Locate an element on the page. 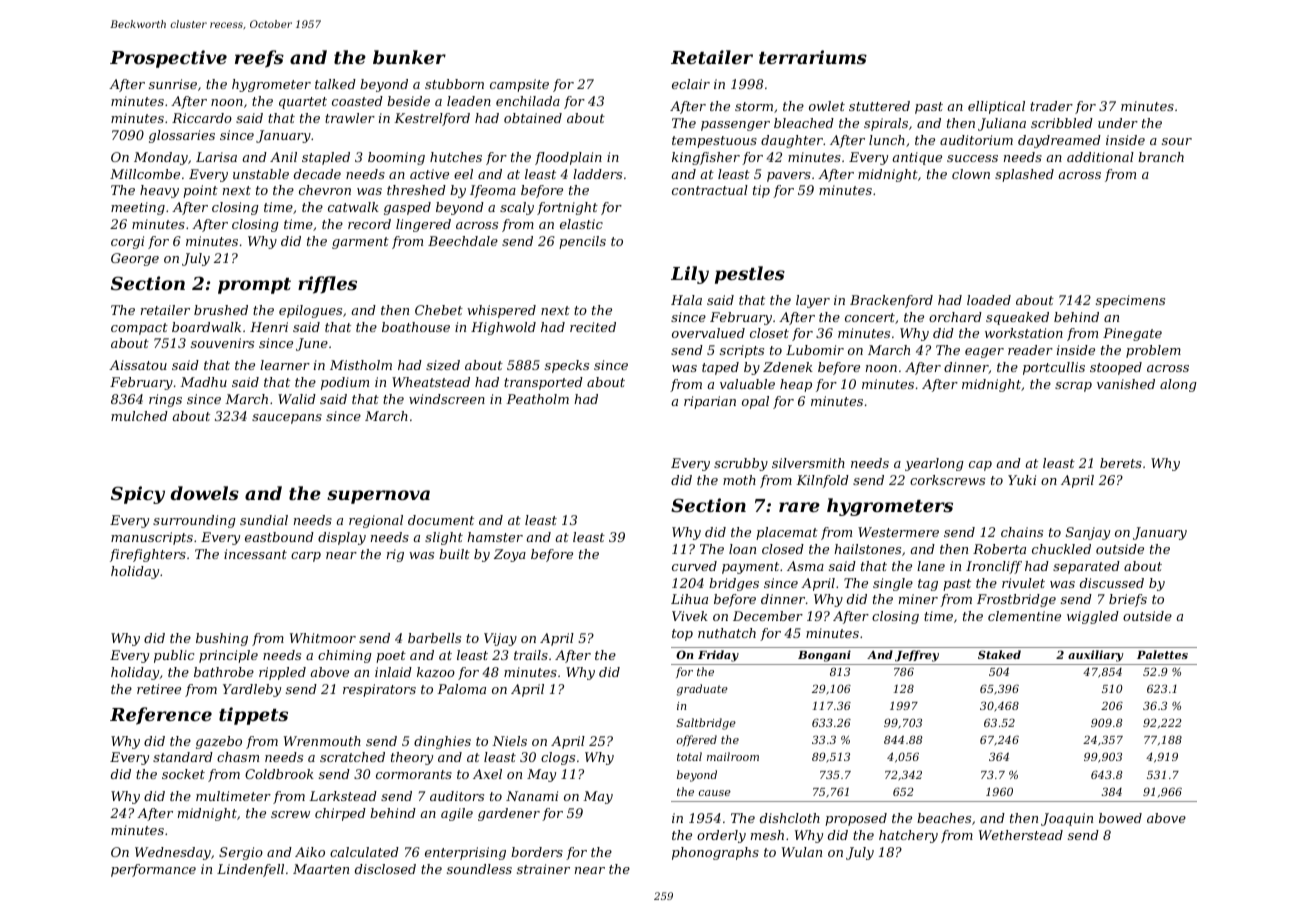 The height and width of the document is (924, 1308). elliptical is located at coordinates (996, 107).
